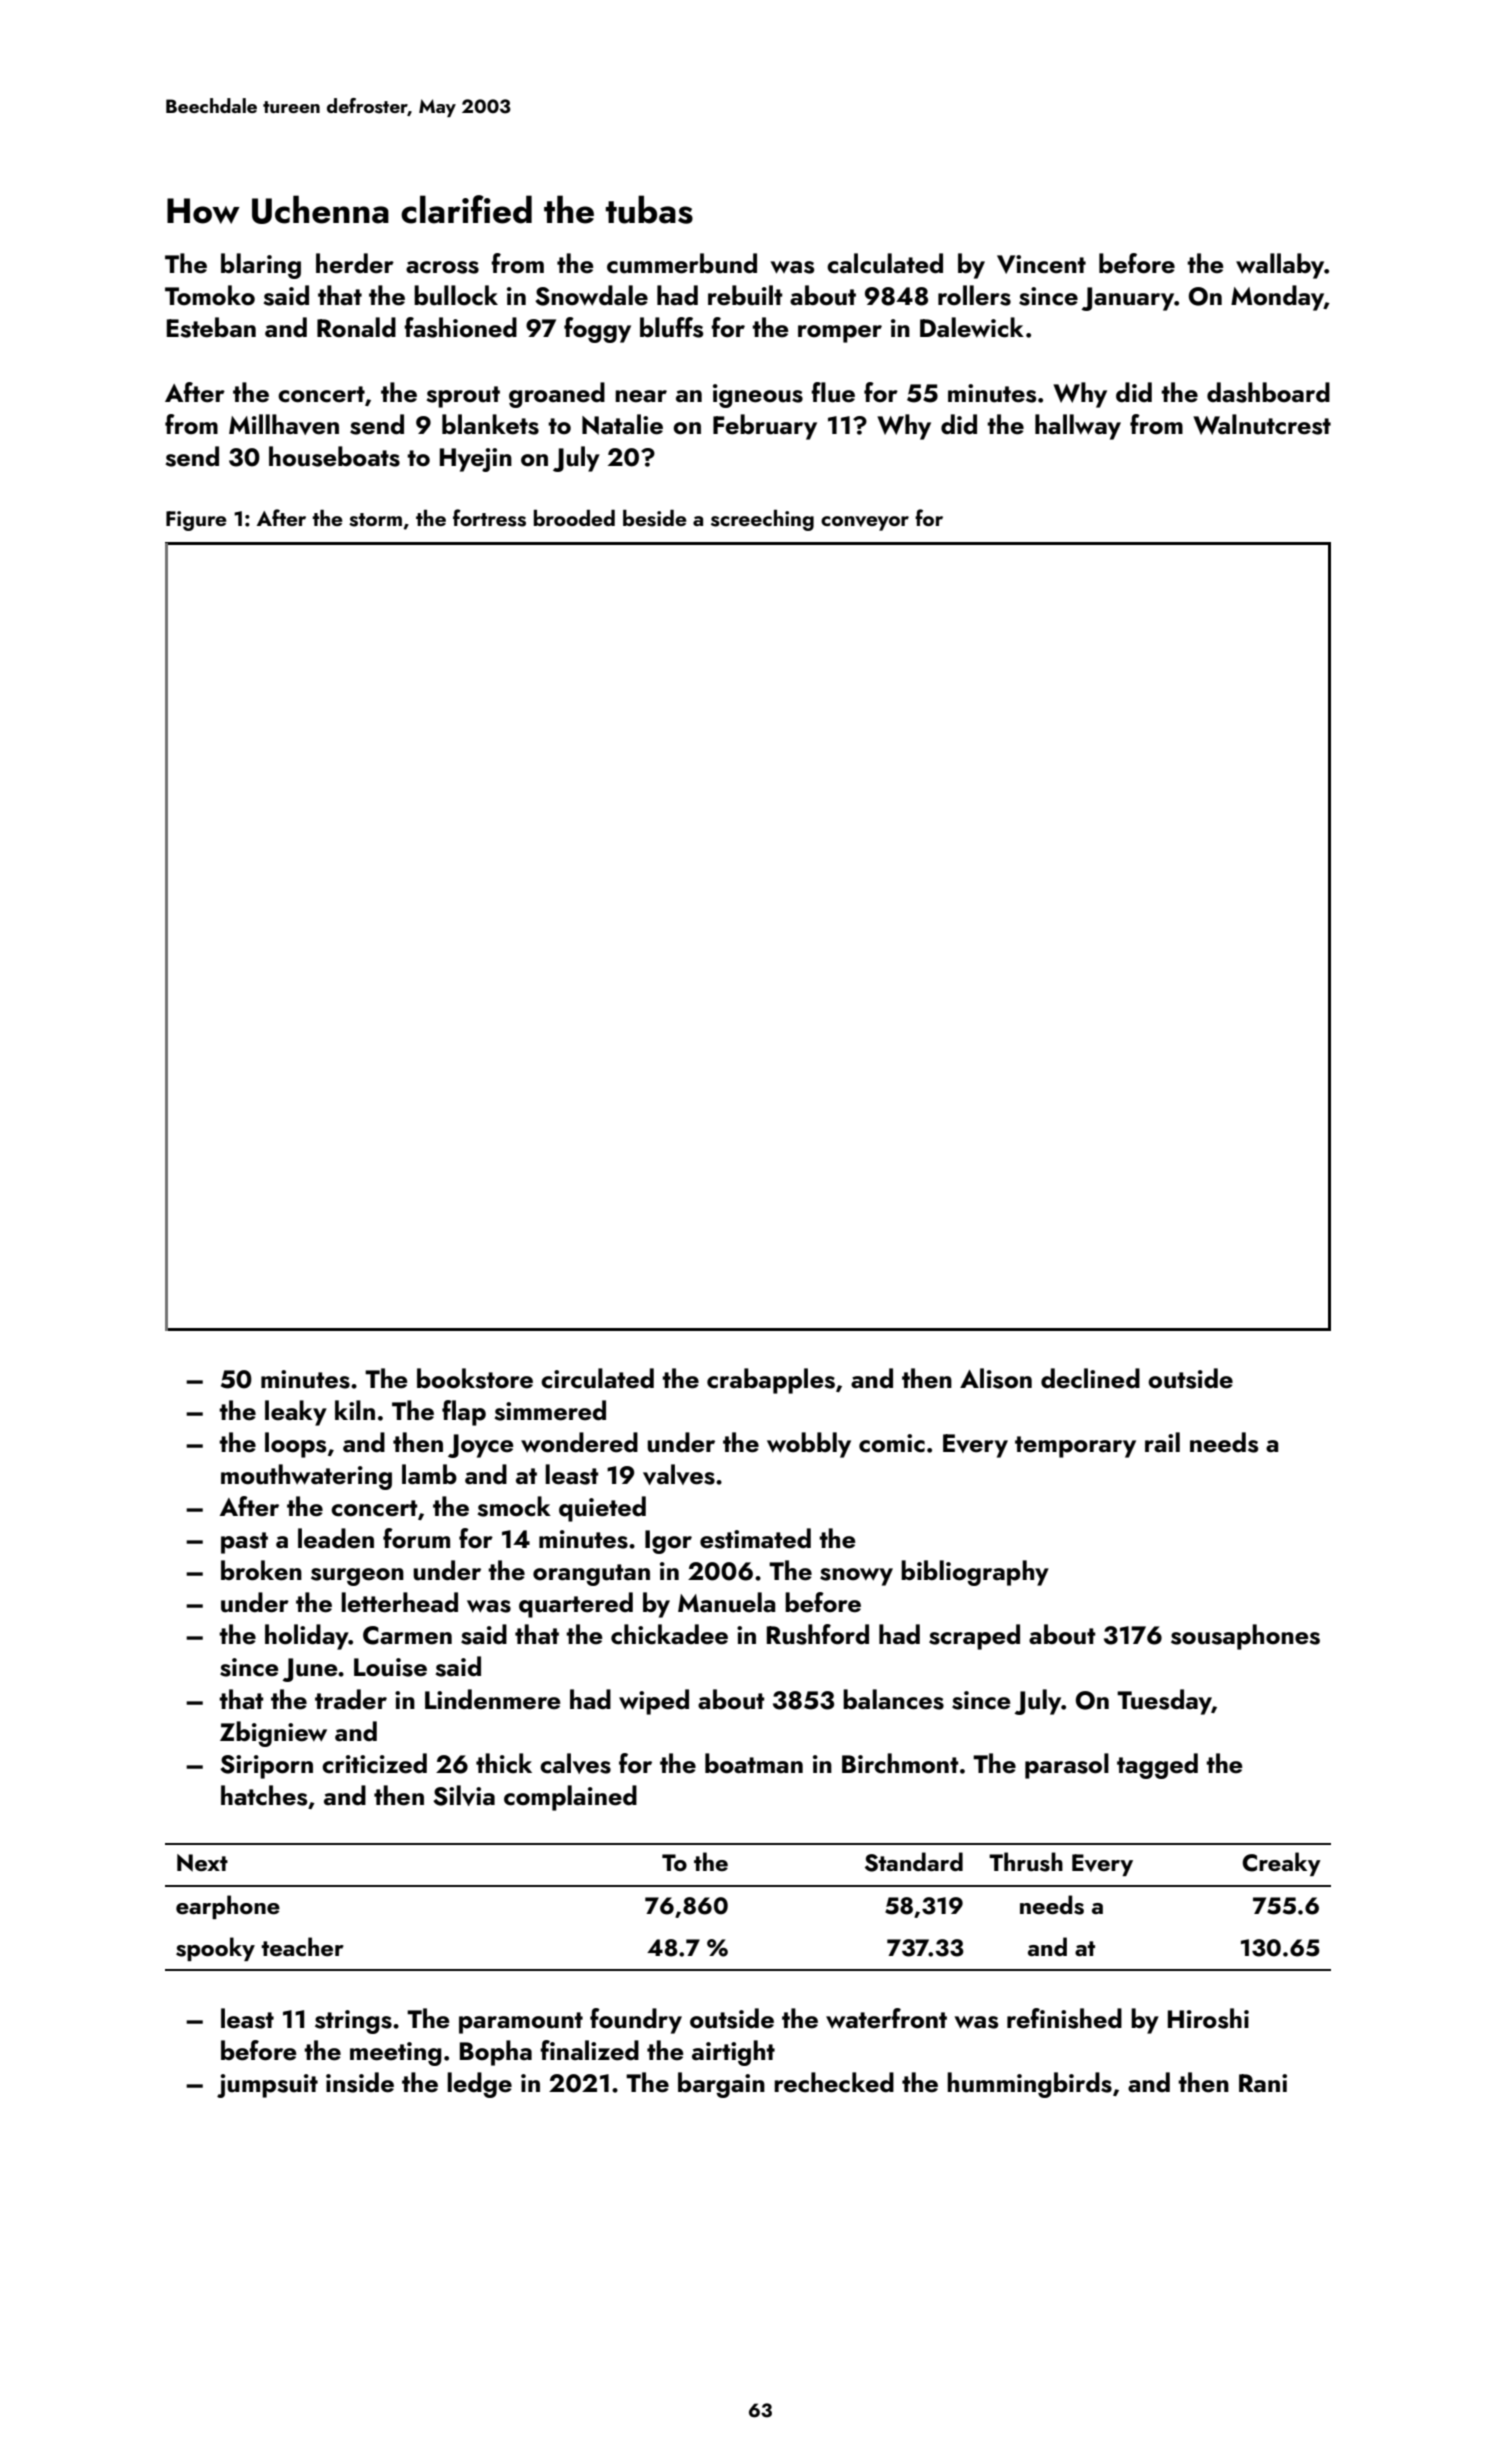 This document has height=2464, width=1496. I want to click on declined, so click(1090, 1378).
